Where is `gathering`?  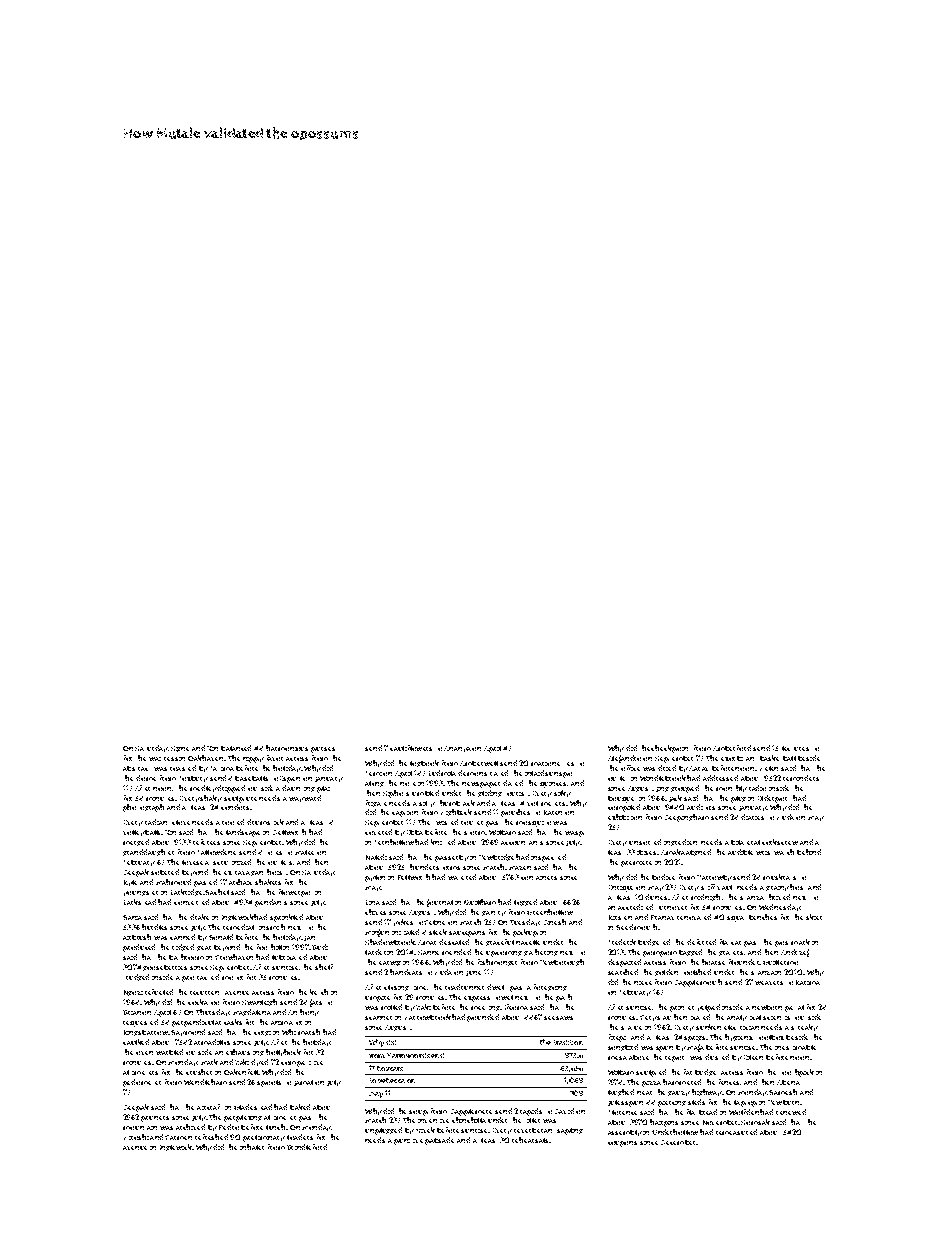 gathering is located at coordinates (541, 952).
